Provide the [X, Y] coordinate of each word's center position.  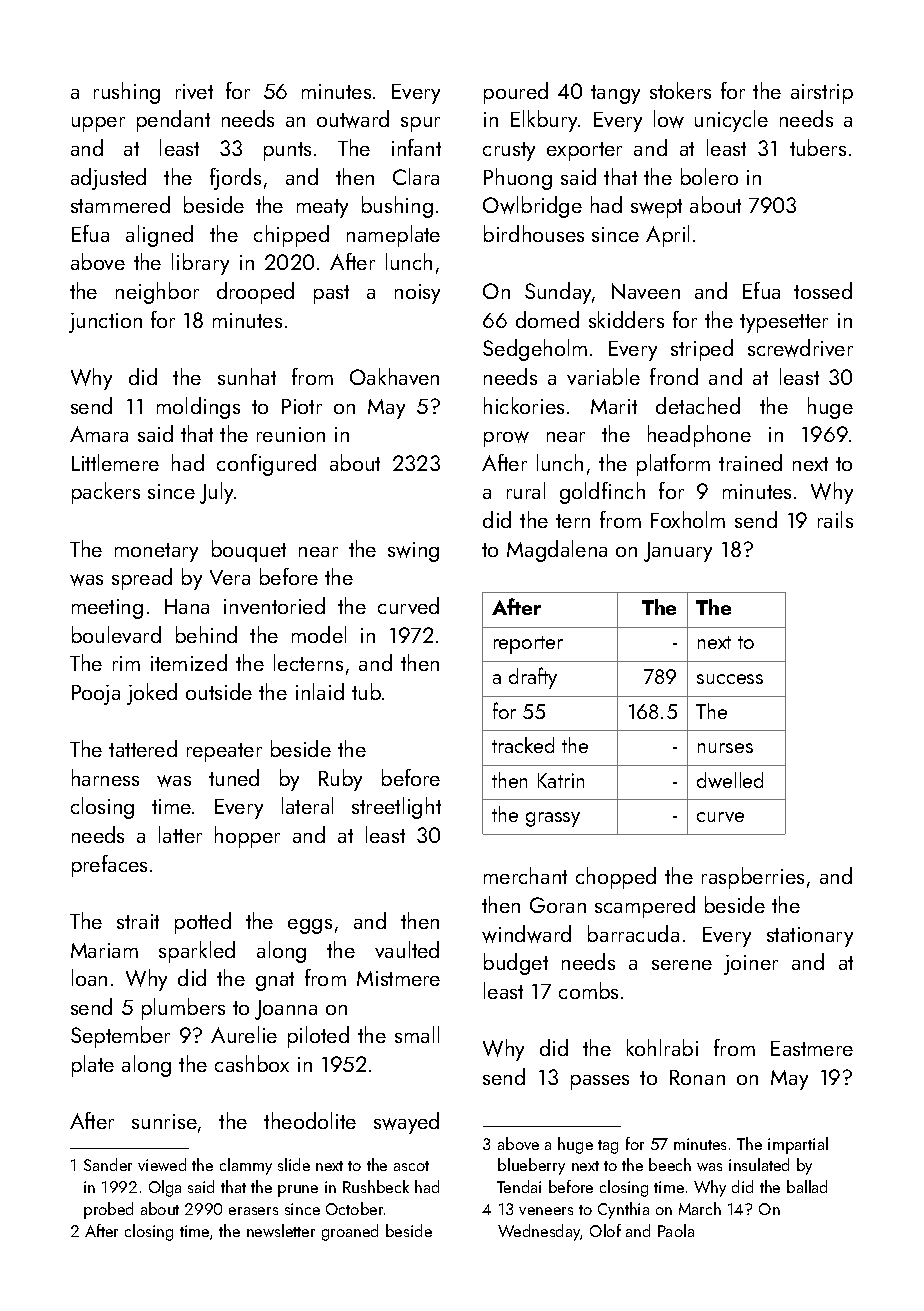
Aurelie [244, 1034]
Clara [416, 176]
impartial [798, 1145]
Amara [99, 434]
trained [750, 462]
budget [516, 964]
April [667, 236]
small [417, 1034]
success [730, 679]
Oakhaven [394, 376]
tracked [523, 745]
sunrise [164, 1121]
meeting [107, 609]
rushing [127, 93]
